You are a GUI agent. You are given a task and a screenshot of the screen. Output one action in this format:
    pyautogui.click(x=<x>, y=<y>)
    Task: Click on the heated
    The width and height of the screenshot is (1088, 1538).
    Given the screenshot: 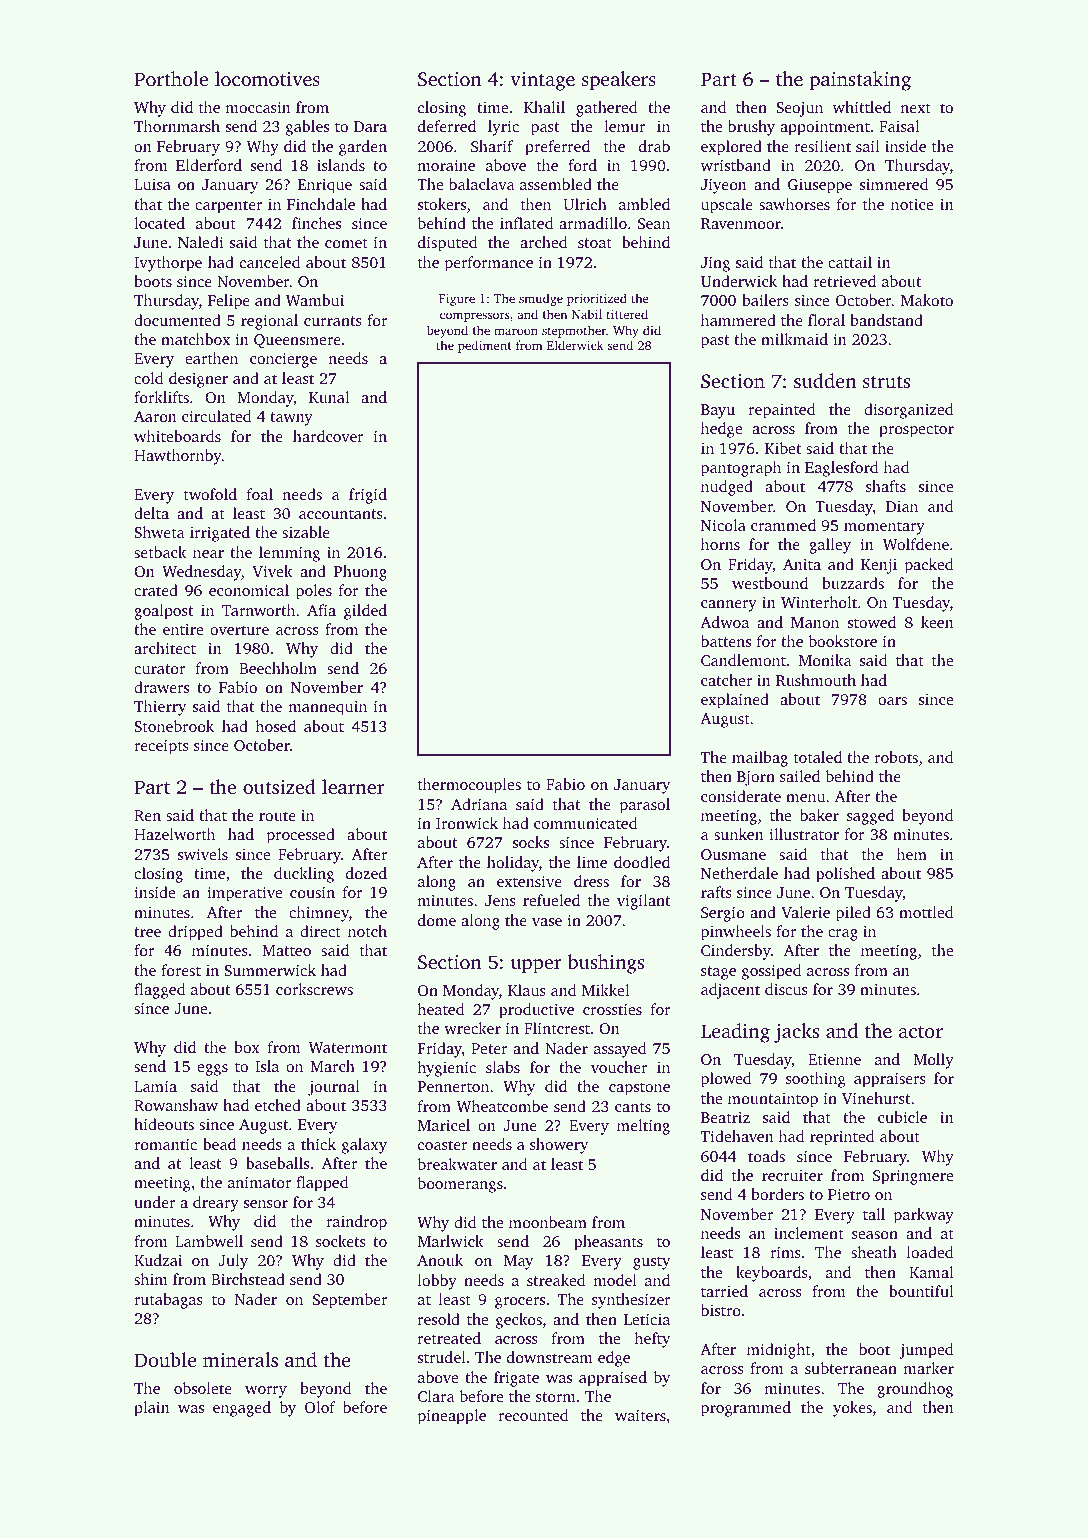 What is the action you would take?
    pyautogui.click(x=440, y=1009)
